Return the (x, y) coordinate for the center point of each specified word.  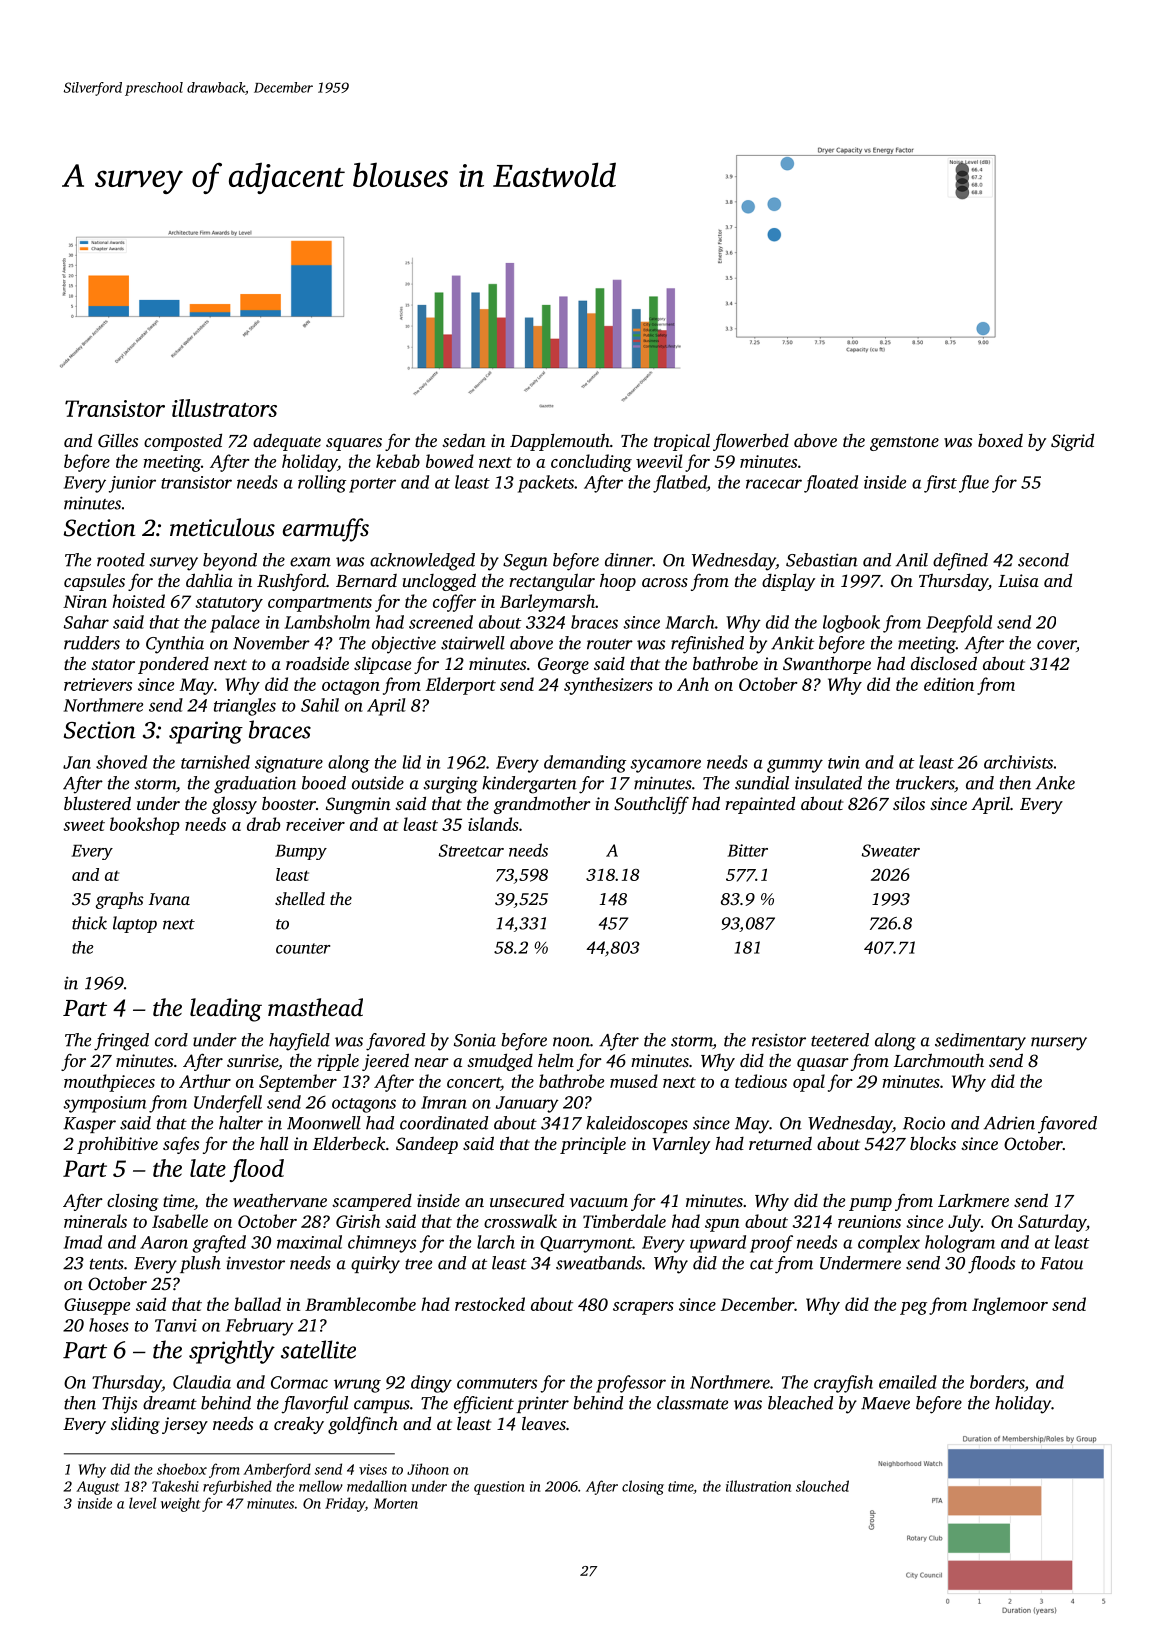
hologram (960, 1244)
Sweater (891, 850)
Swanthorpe (827, 665)
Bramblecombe (360, 1304)
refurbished (237, 1487)
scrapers (643, 1308)
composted (183, 442)
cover (1056, 645)
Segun (525, 562)
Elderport (461, 686)
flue (974, 484)
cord (171, 1040)
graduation (255, 785)
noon (571, 1042)
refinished (707, 645)
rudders (92, 643)
